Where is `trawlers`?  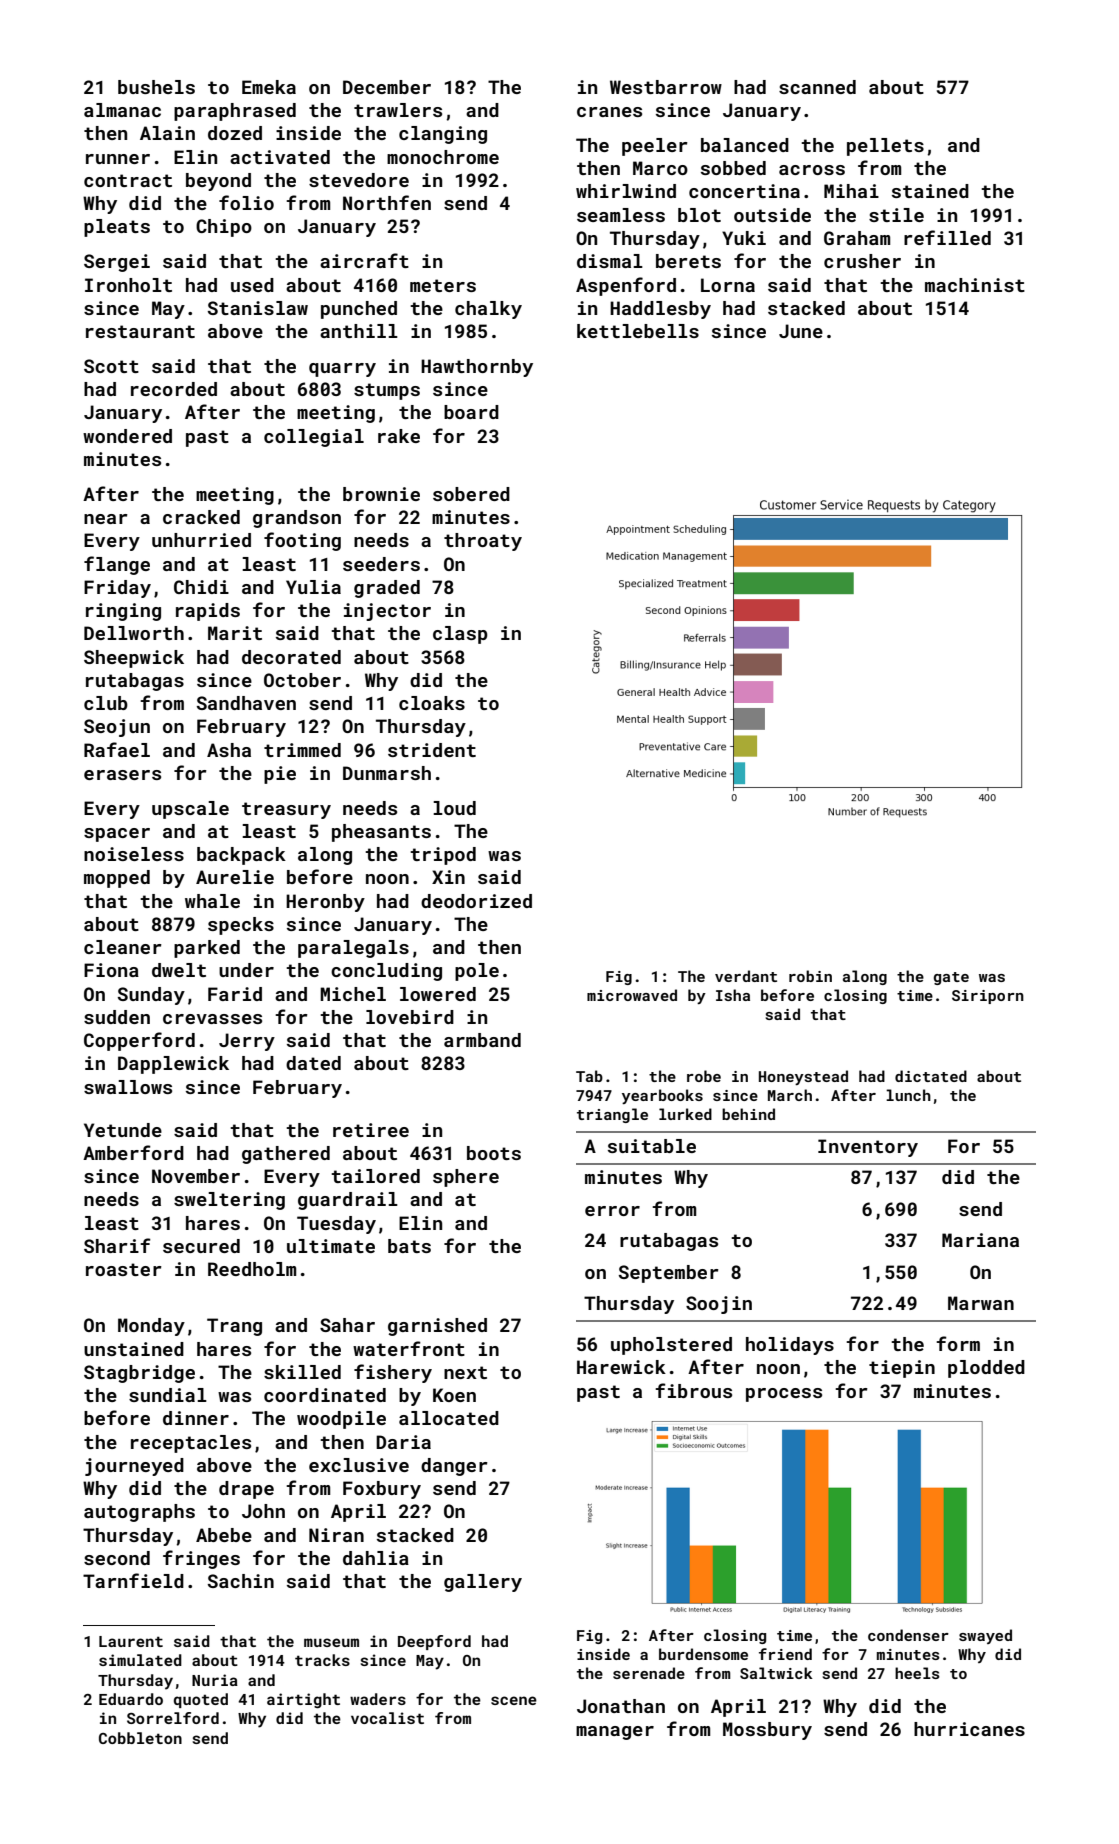
trawlers is located at coordinates (398, 110).
